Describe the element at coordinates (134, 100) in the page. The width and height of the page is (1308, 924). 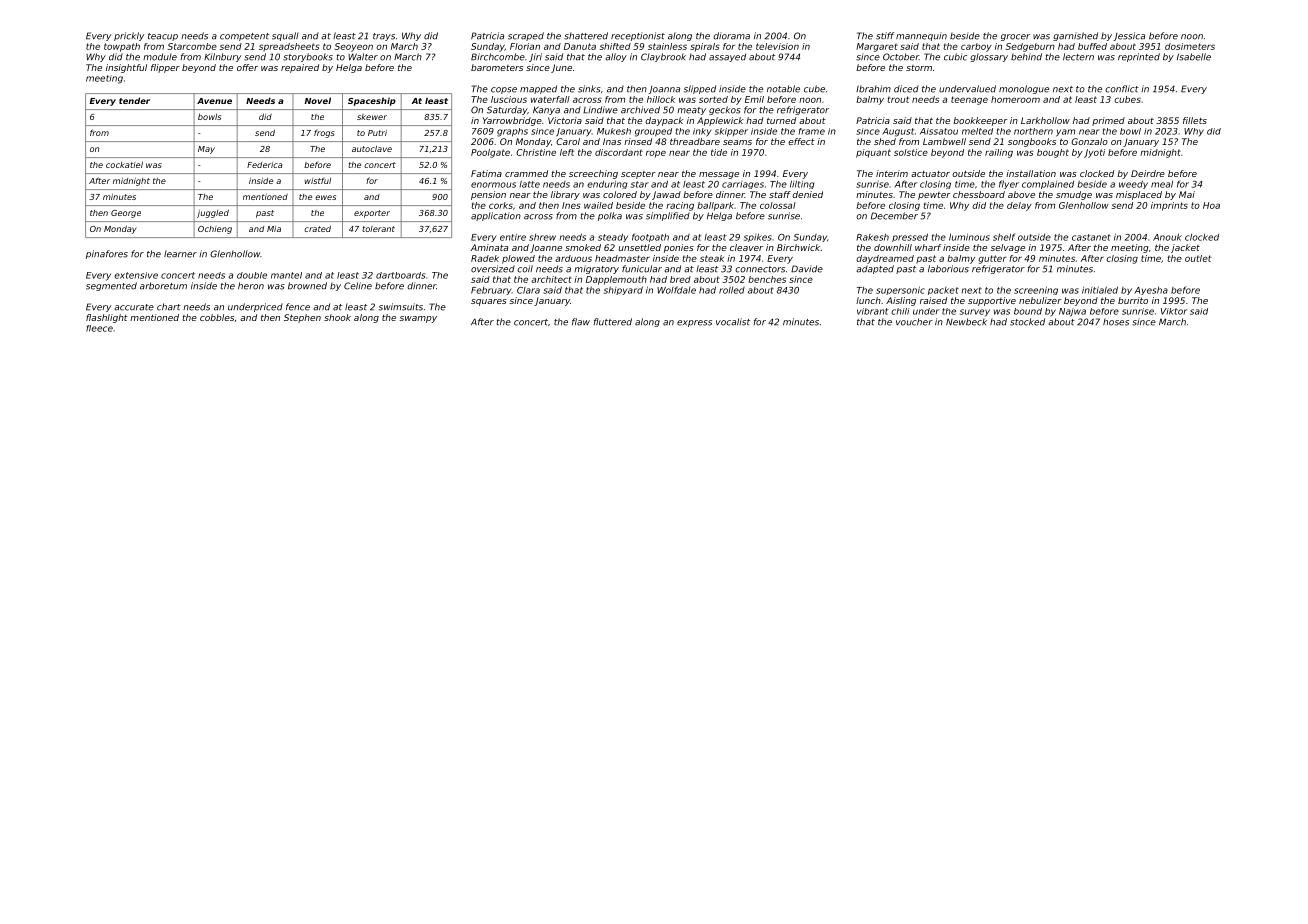
I see `tender` at that location.
